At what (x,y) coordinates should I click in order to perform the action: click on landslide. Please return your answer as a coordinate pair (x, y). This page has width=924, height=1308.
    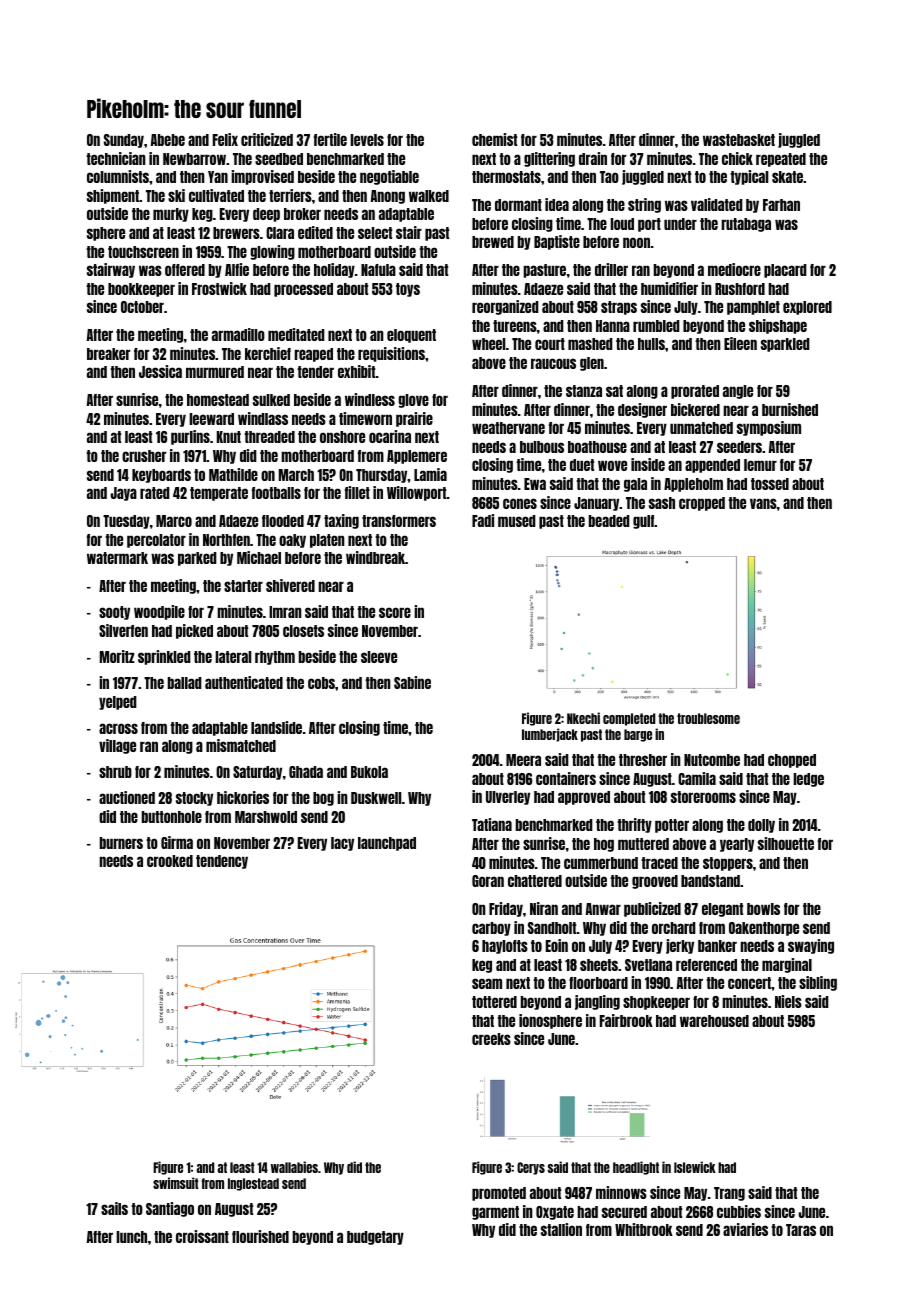
    Looking at the image, I should click on (276, 727).
